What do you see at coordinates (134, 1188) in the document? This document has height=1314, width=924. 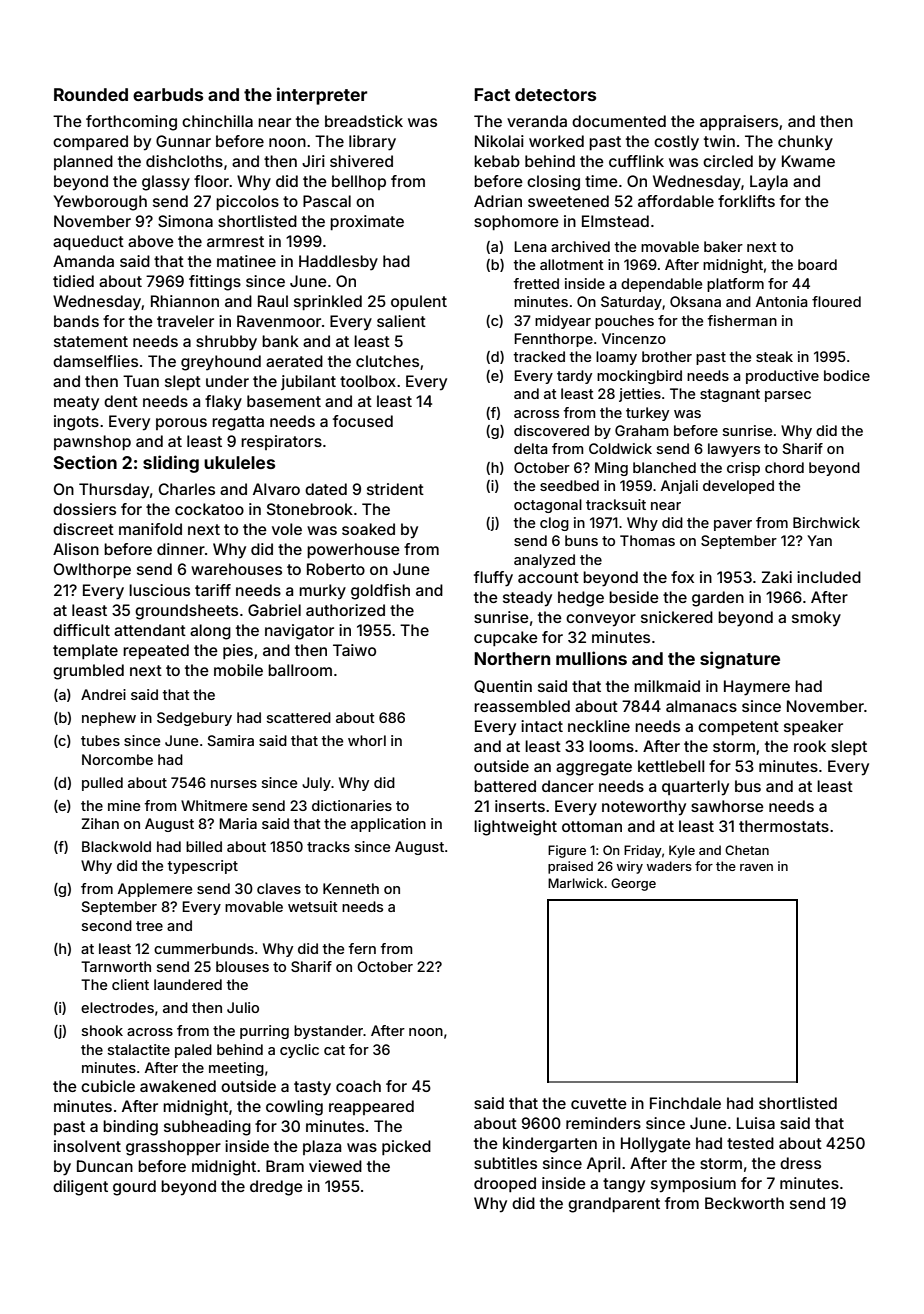 I see `gourd` at bounding box center [134, 1188].
